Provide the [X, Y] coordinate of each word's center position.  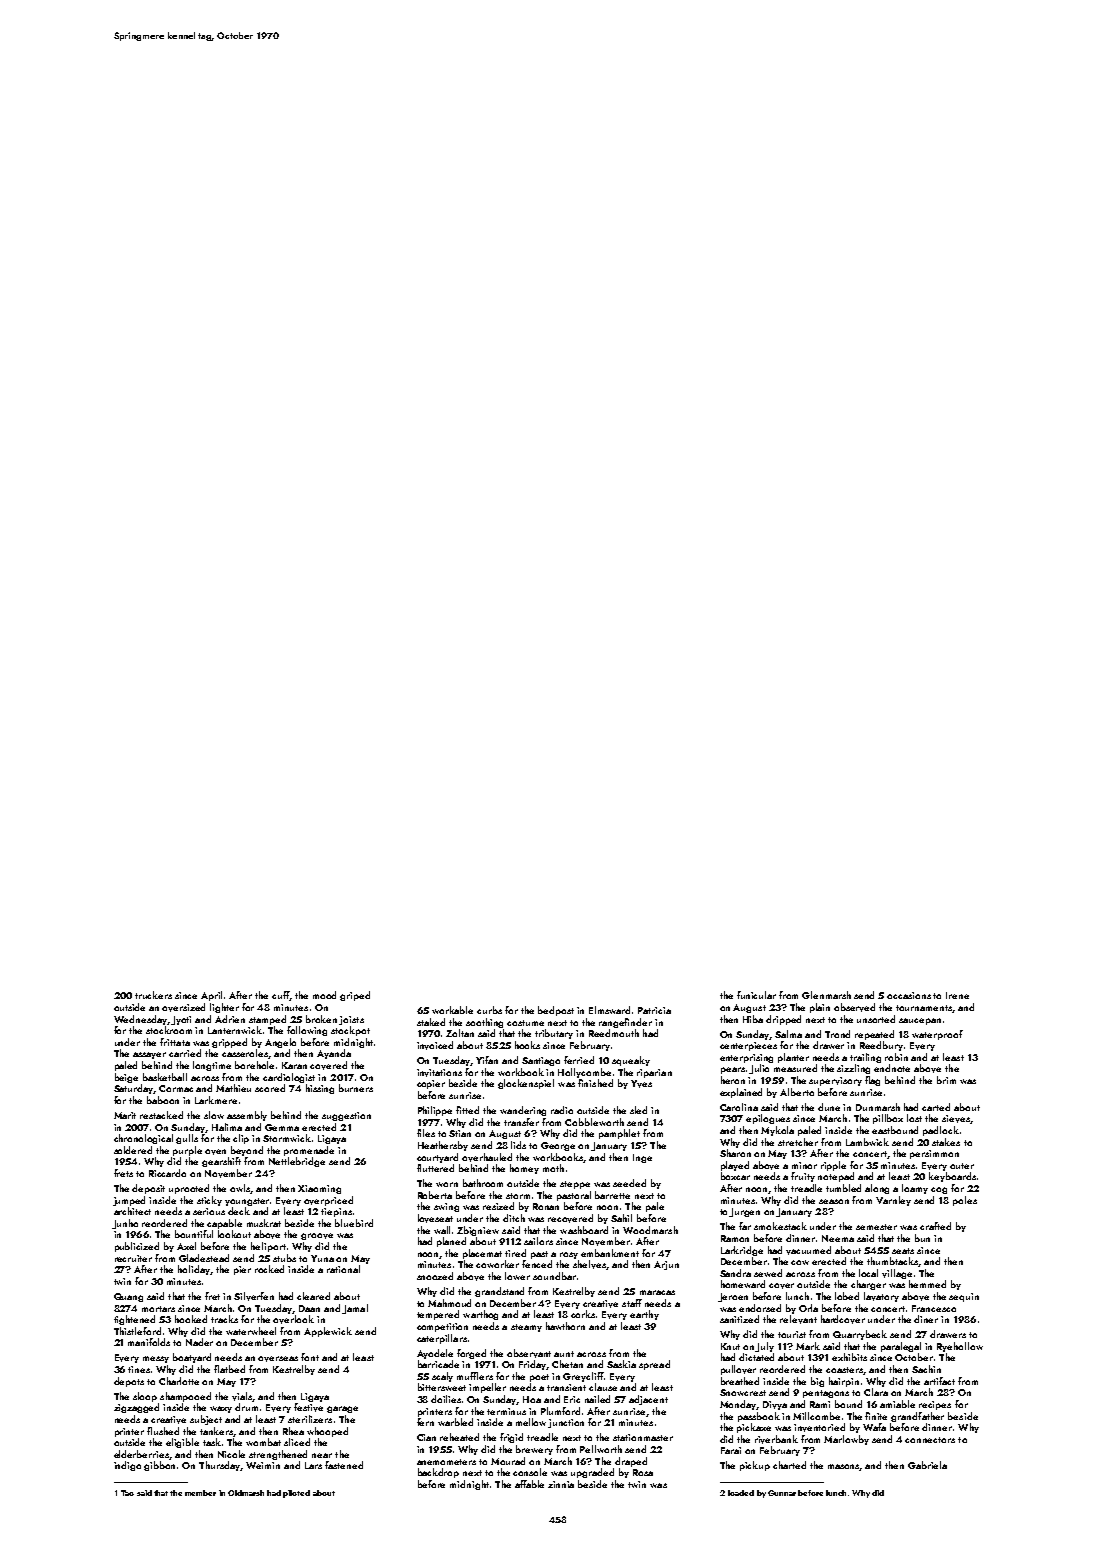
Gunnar [782, 1493]
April [211, 996]
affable [529, 1484]
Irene [957, 995]
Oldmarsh [246, 1493]
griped [355, 996]
